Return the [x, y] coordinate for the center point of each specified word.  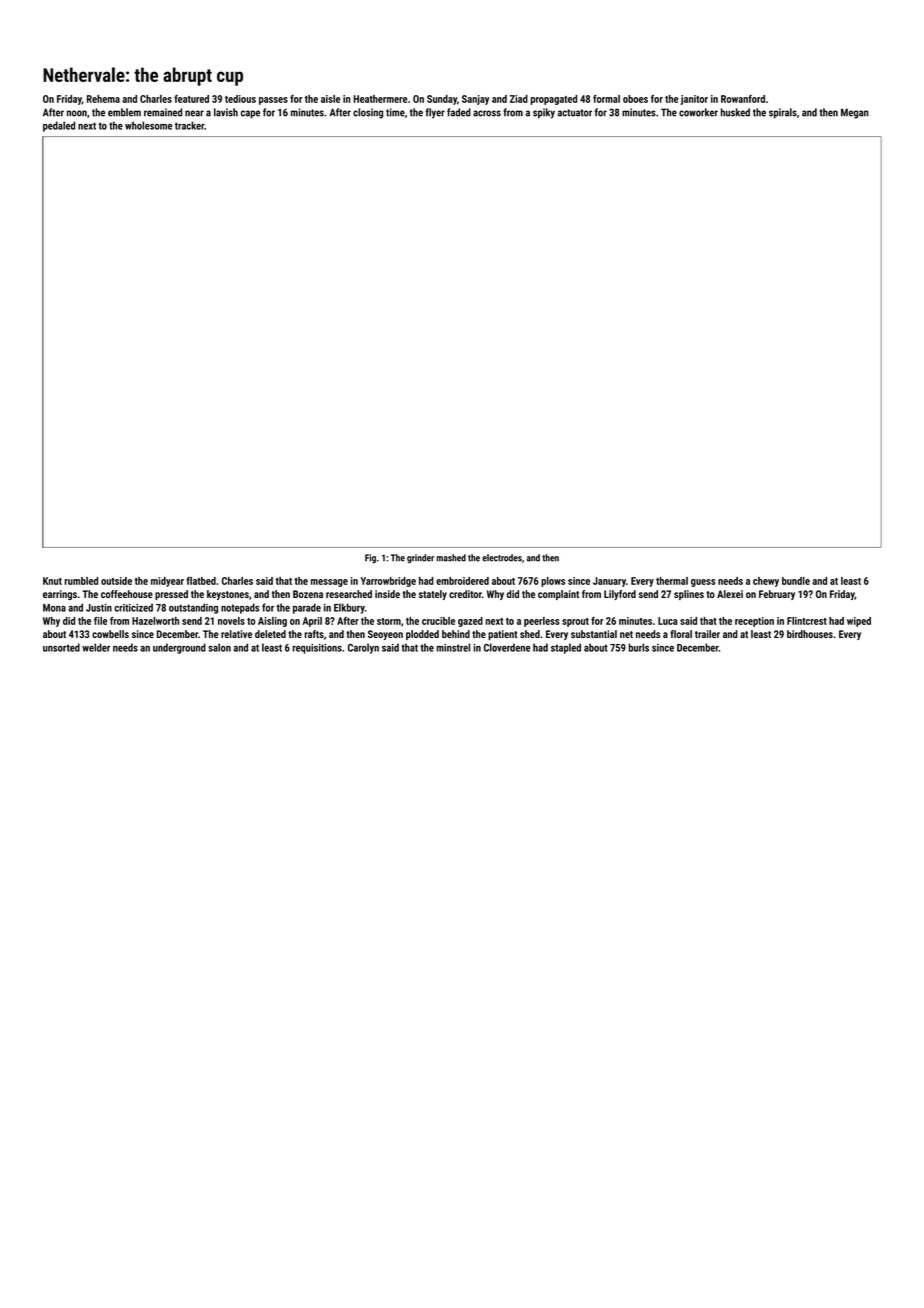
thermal [672, 581]
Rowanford [743, 99]
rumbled [81, 581]
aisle [331, 99]
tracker [189, 125]
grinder [420, 558]
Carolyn [363, 648]
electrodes [502, 558]
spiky [544, 113]
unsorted [61, 647]
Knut [52, 581]
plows [553, 582]
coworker [698, 112]
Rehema [103, 99]
